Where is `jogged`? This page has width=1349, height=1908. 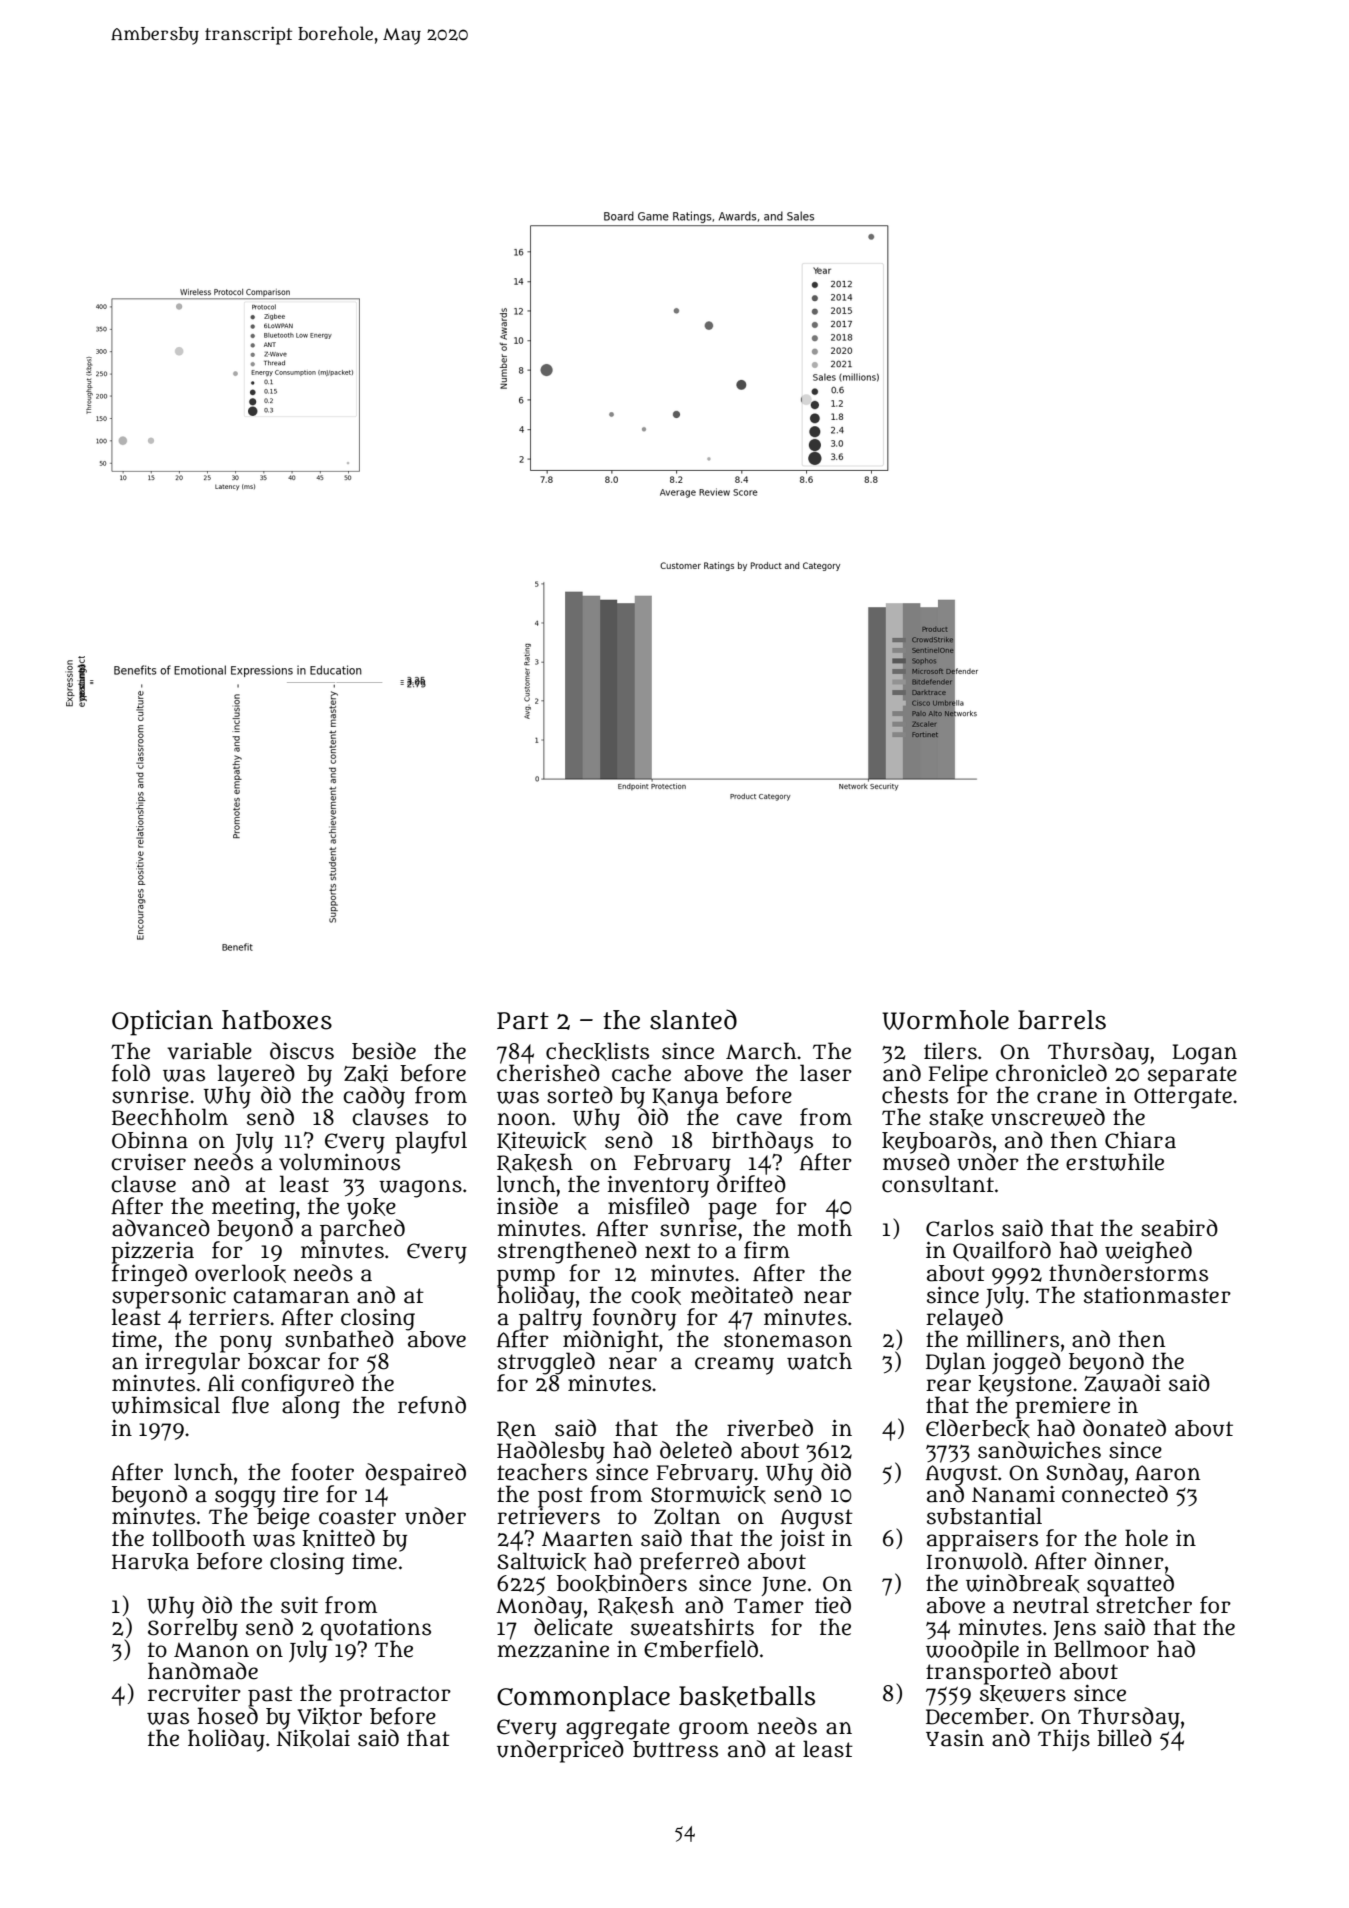
jogged is located at coordinates (1026, 1363).
